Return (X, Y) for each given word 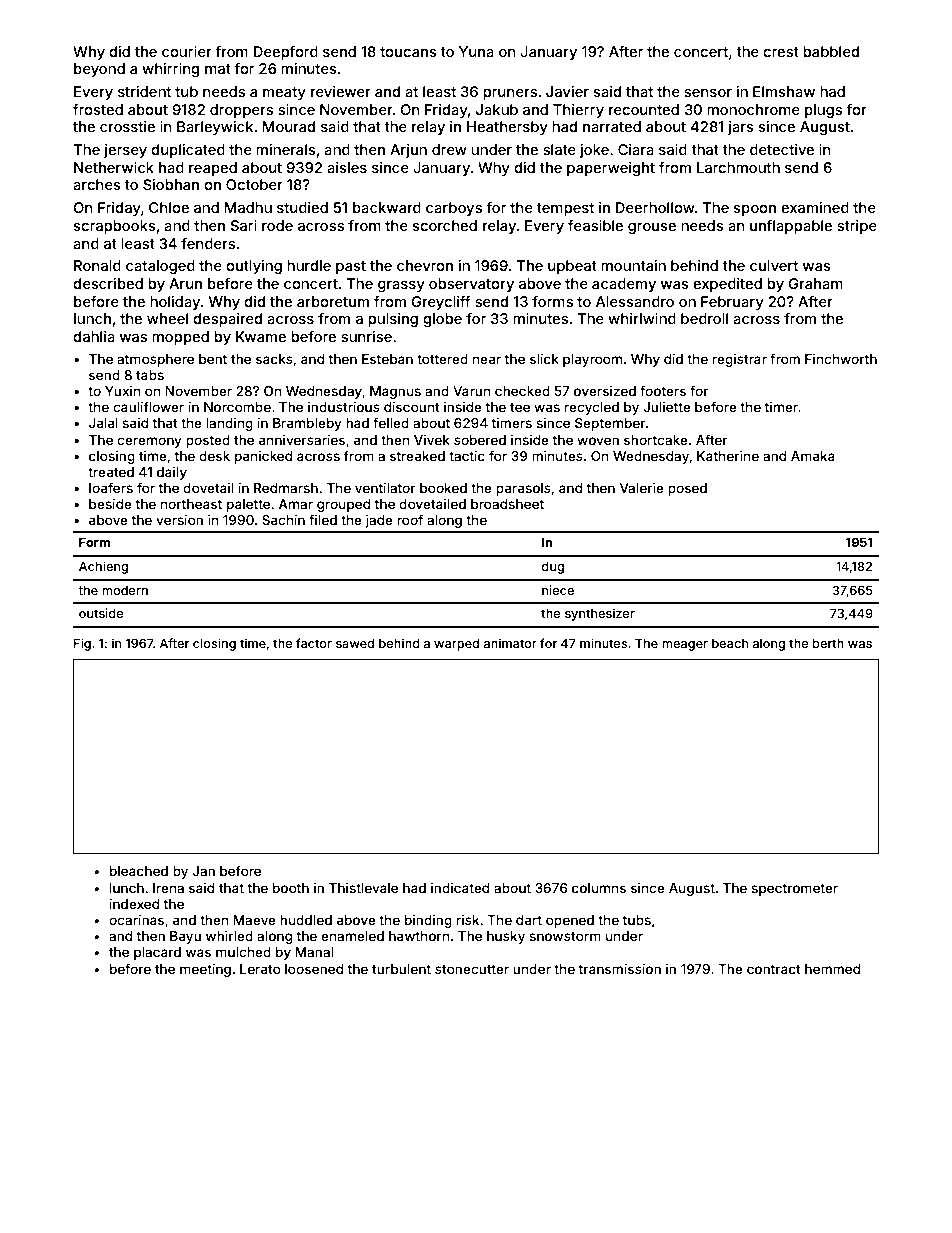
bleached (139, 871)
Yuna (476, 51)
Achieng (103, 567)
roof (410, 519)
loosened (314, 969)
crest (781, 52)
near (487, 360)
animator (510, 643)
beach (730, 643)
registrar (740, 360)
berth (828, 643)
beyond (99, 70)
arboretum (333, 301)
